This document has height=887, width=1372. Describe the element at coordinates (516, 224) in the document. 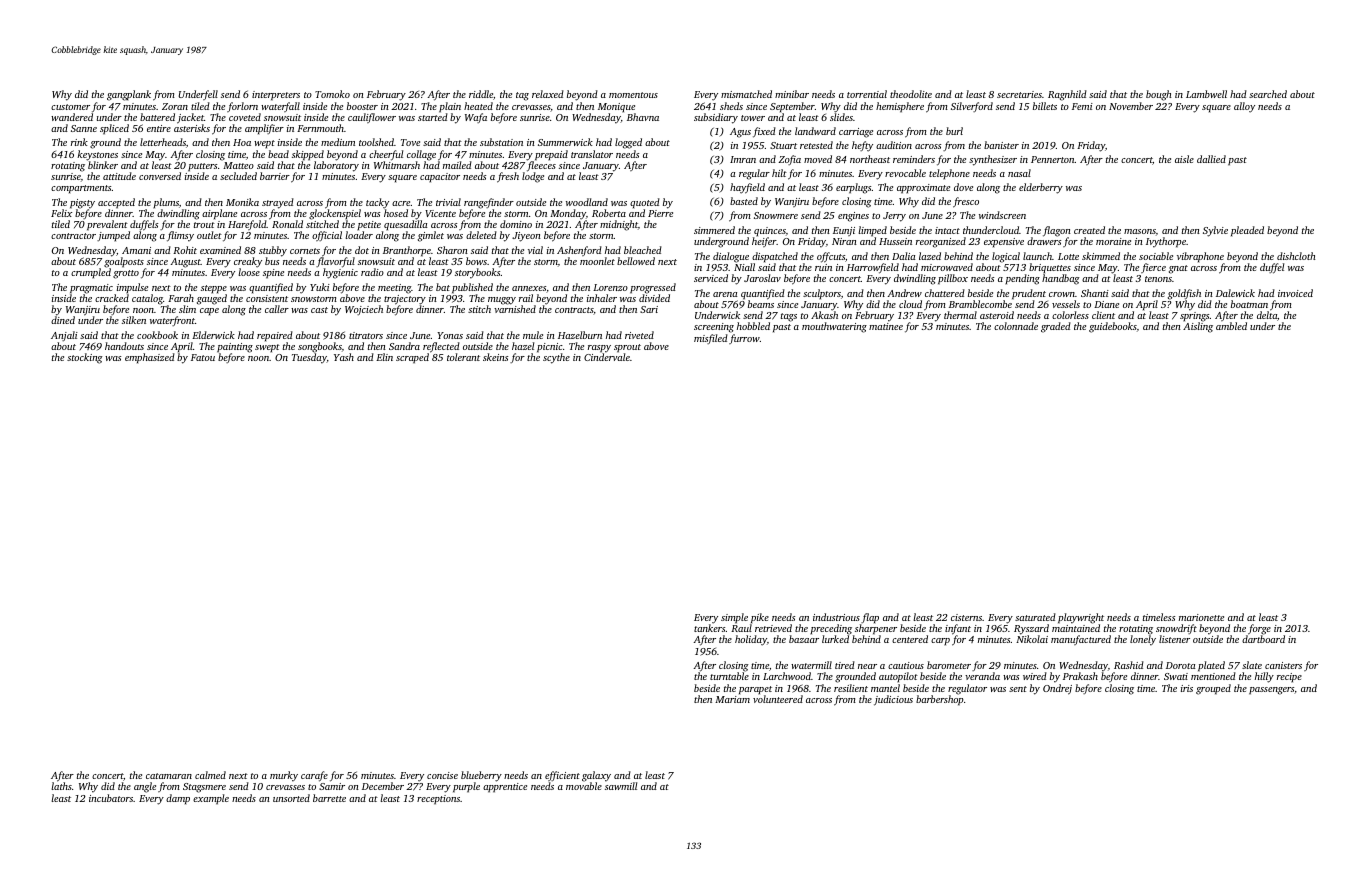

I see `domino` at that location.
